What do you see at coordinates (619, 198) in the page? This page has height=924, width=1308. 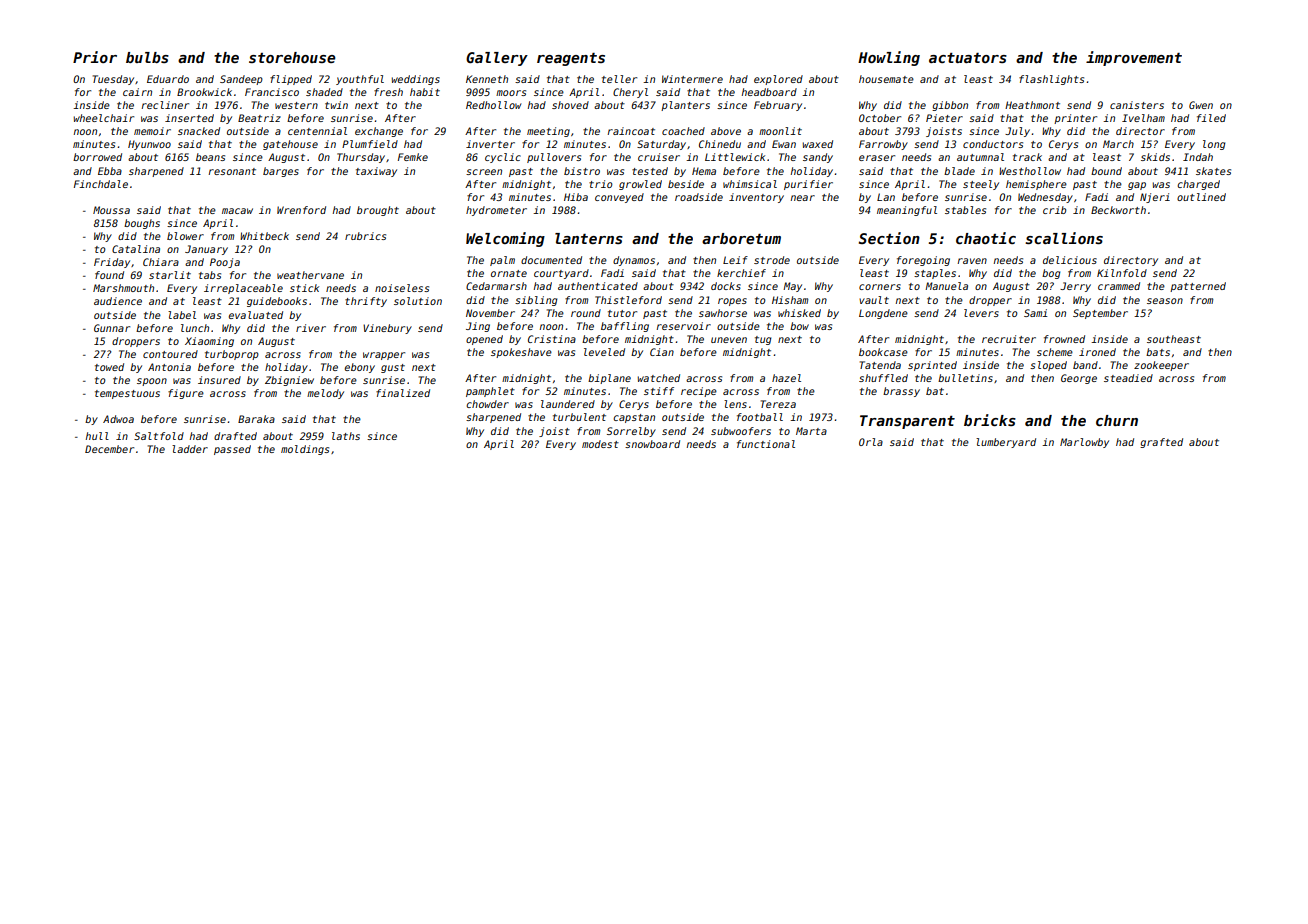 I see `conveyed` at bounding box center [619, 198].
